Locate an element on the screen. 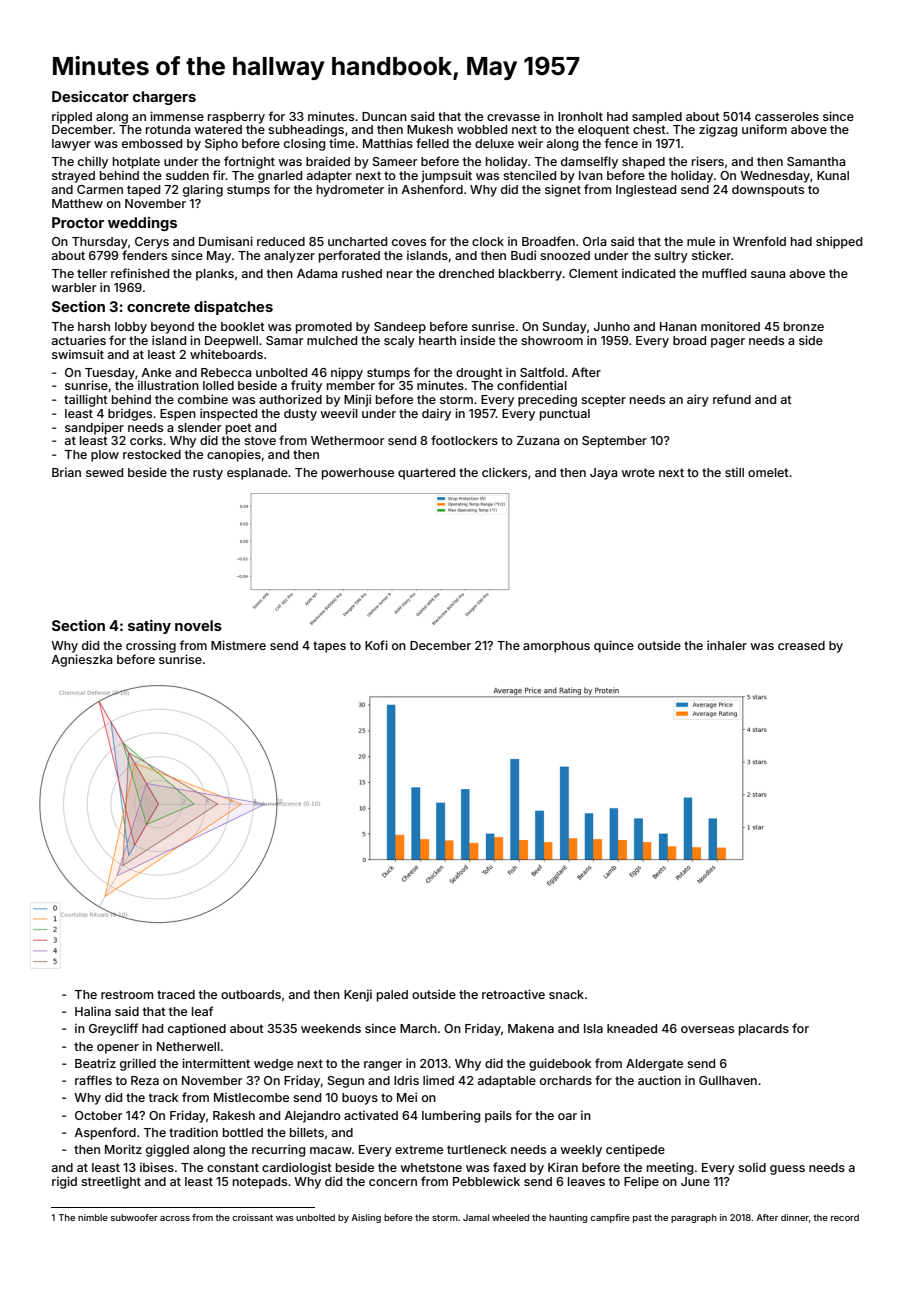  croissant is located at coordinates (252, 1217).
